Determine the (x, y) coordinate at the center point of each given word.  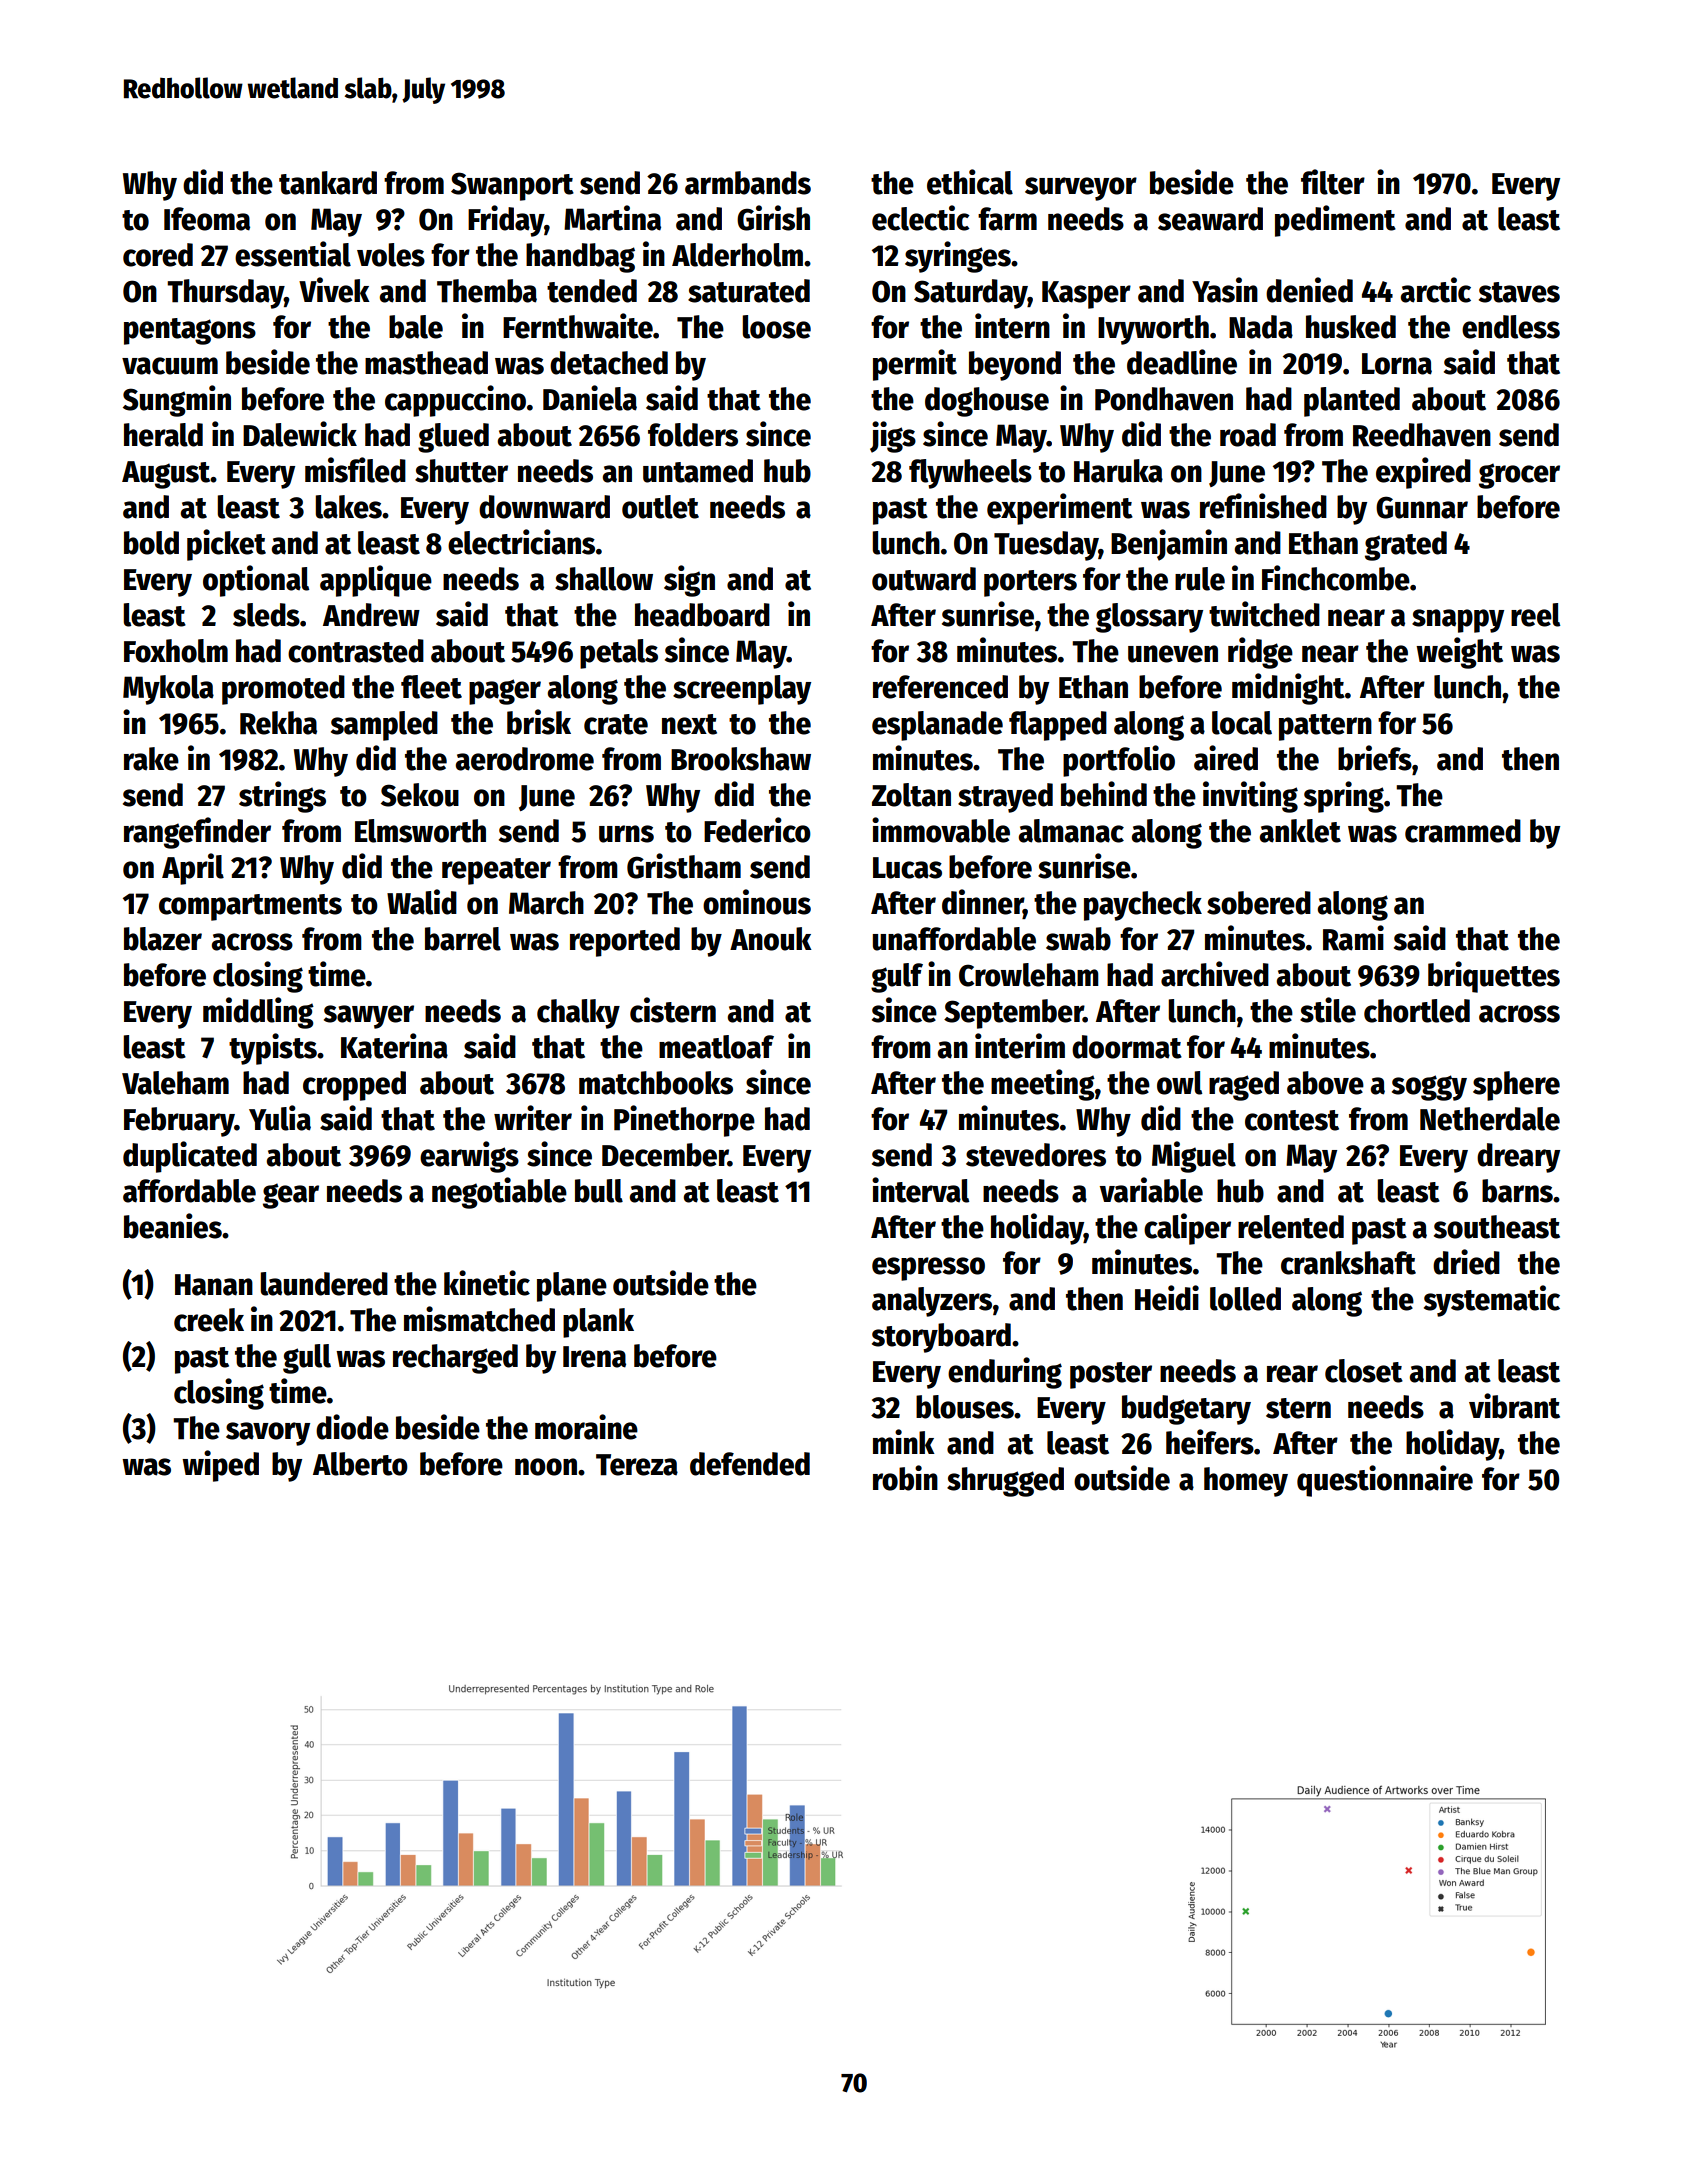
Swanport (512, 186)
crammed (1463, 831)
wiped (220, 1466)
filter (1333, 182)
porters (1030, 583)
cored (158, 255)
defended (750, 1464)
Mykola (168, 690)
